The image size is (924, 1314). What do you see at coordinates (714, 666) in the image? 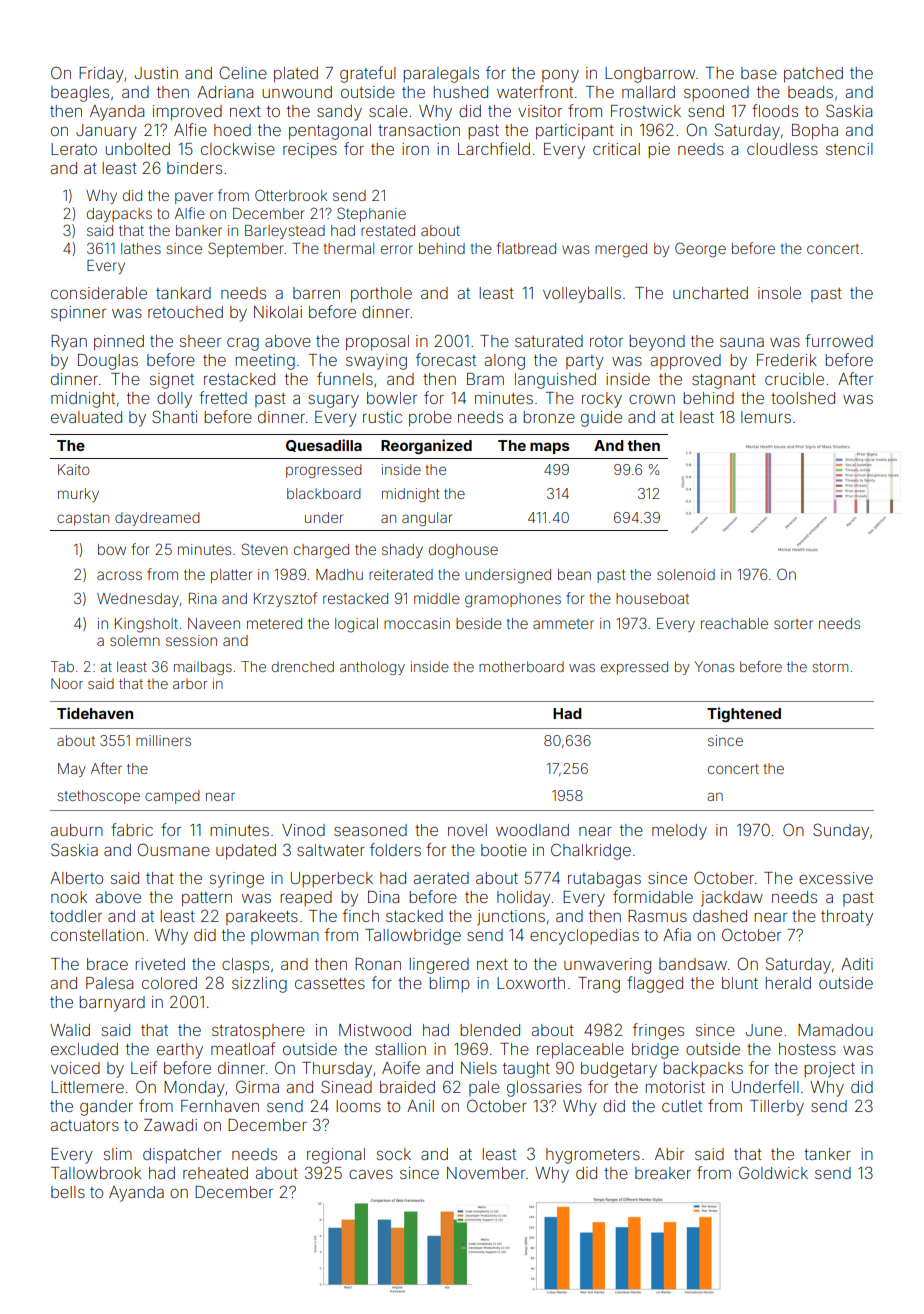
I see `Yonas` at bounding box center [714, 666].
